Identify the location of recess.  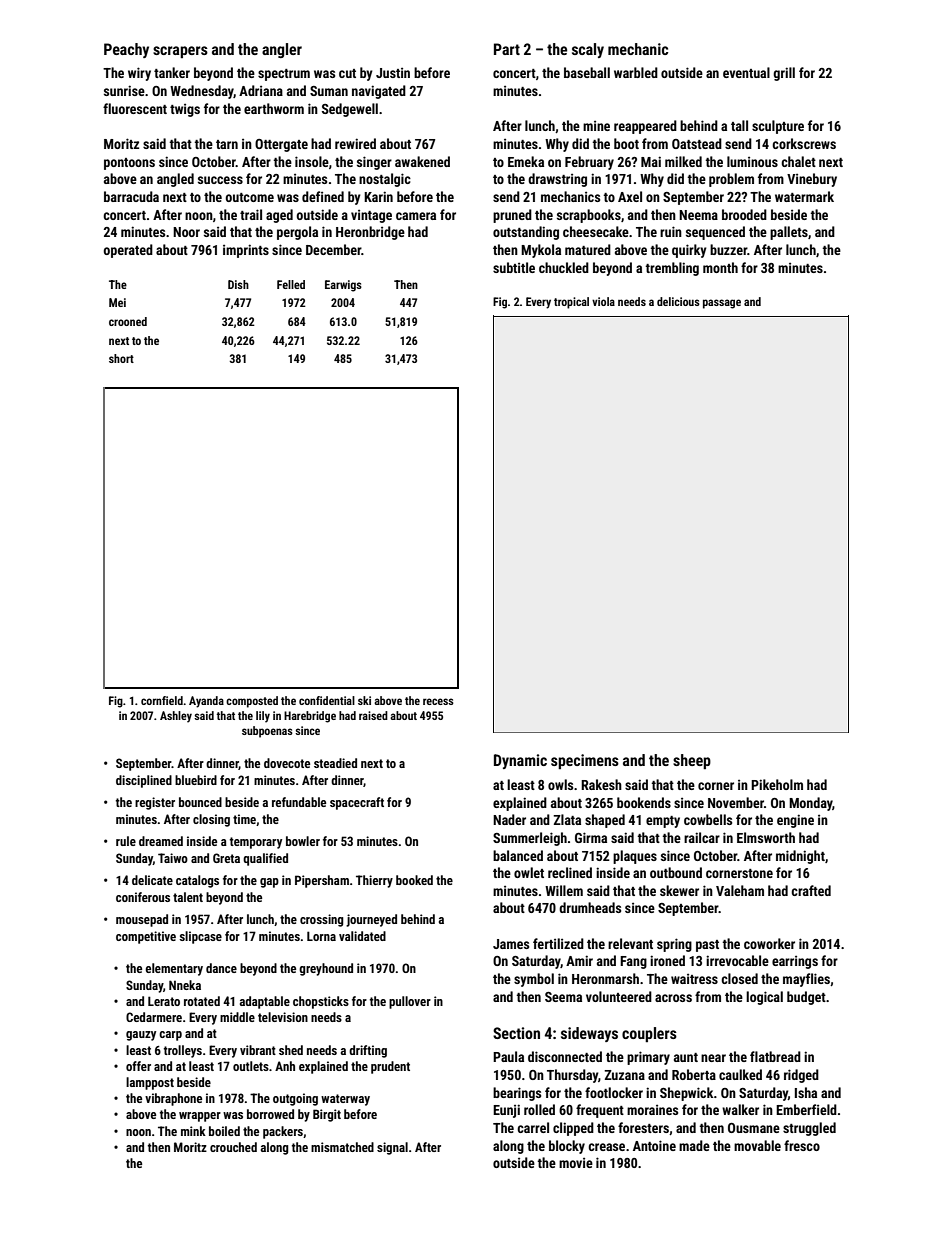
(438, 701).
